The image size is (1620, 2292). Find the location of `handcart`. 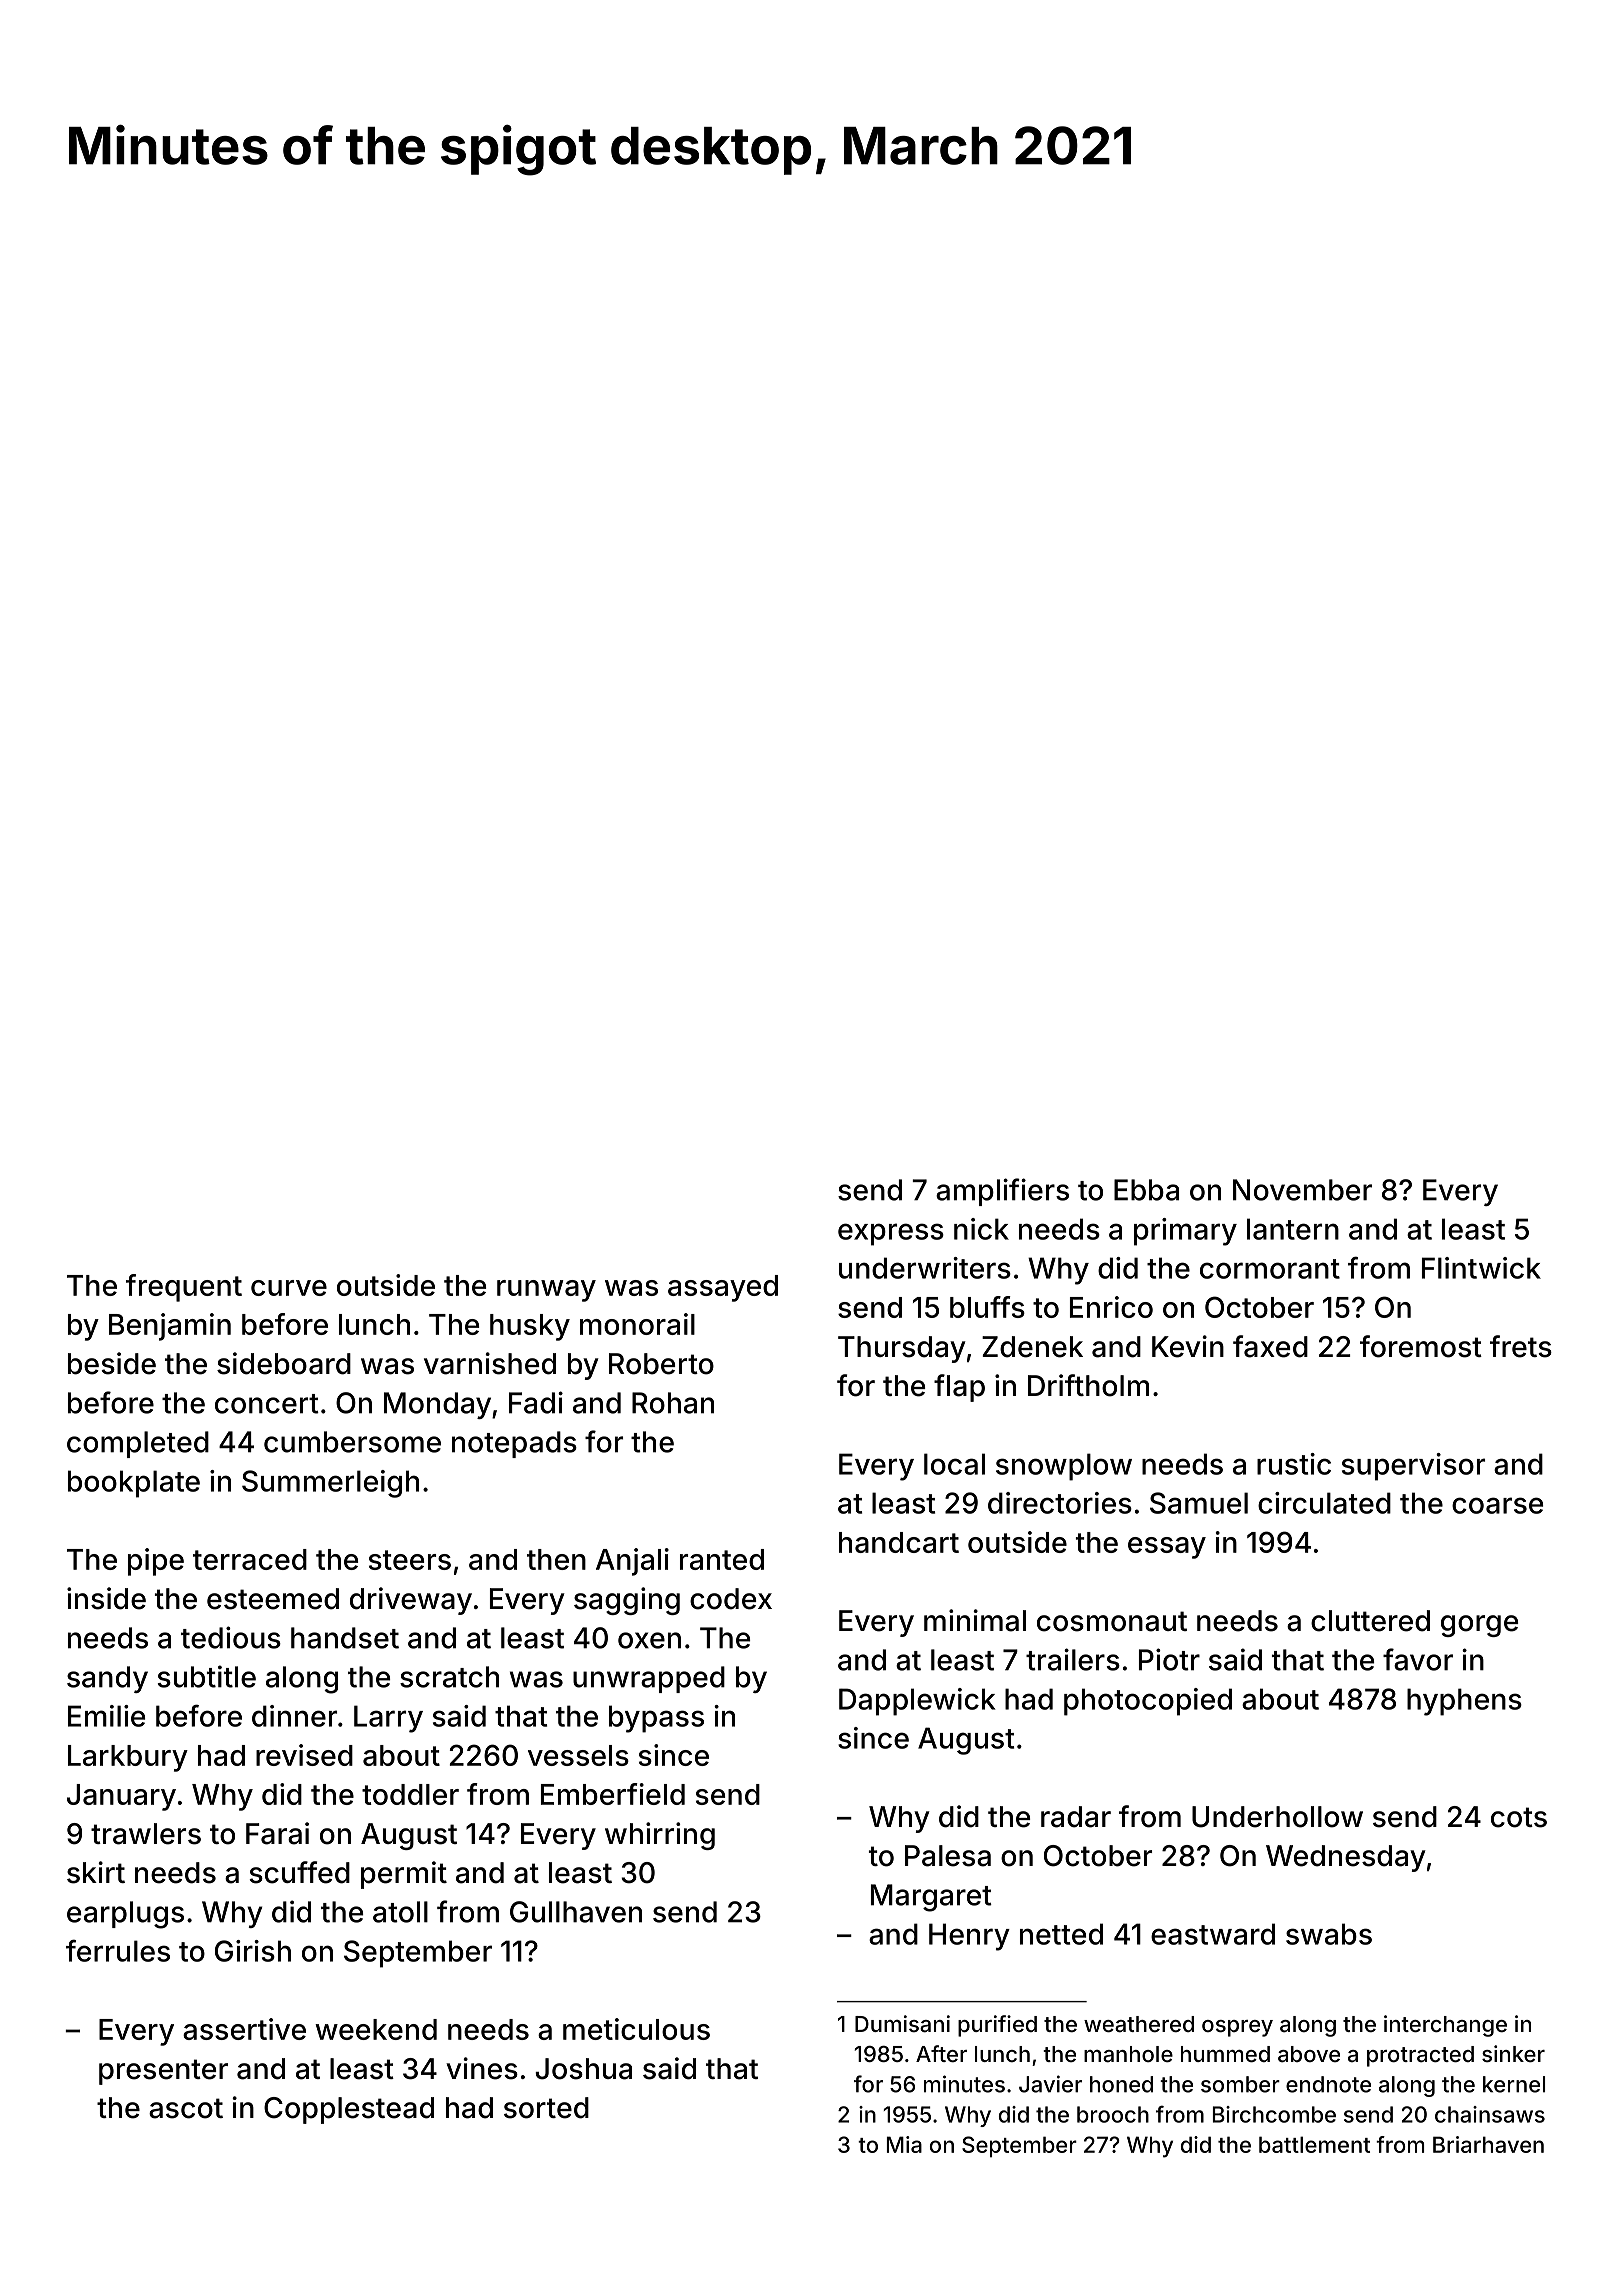

handcart is located at coordinates (899, 1542).
